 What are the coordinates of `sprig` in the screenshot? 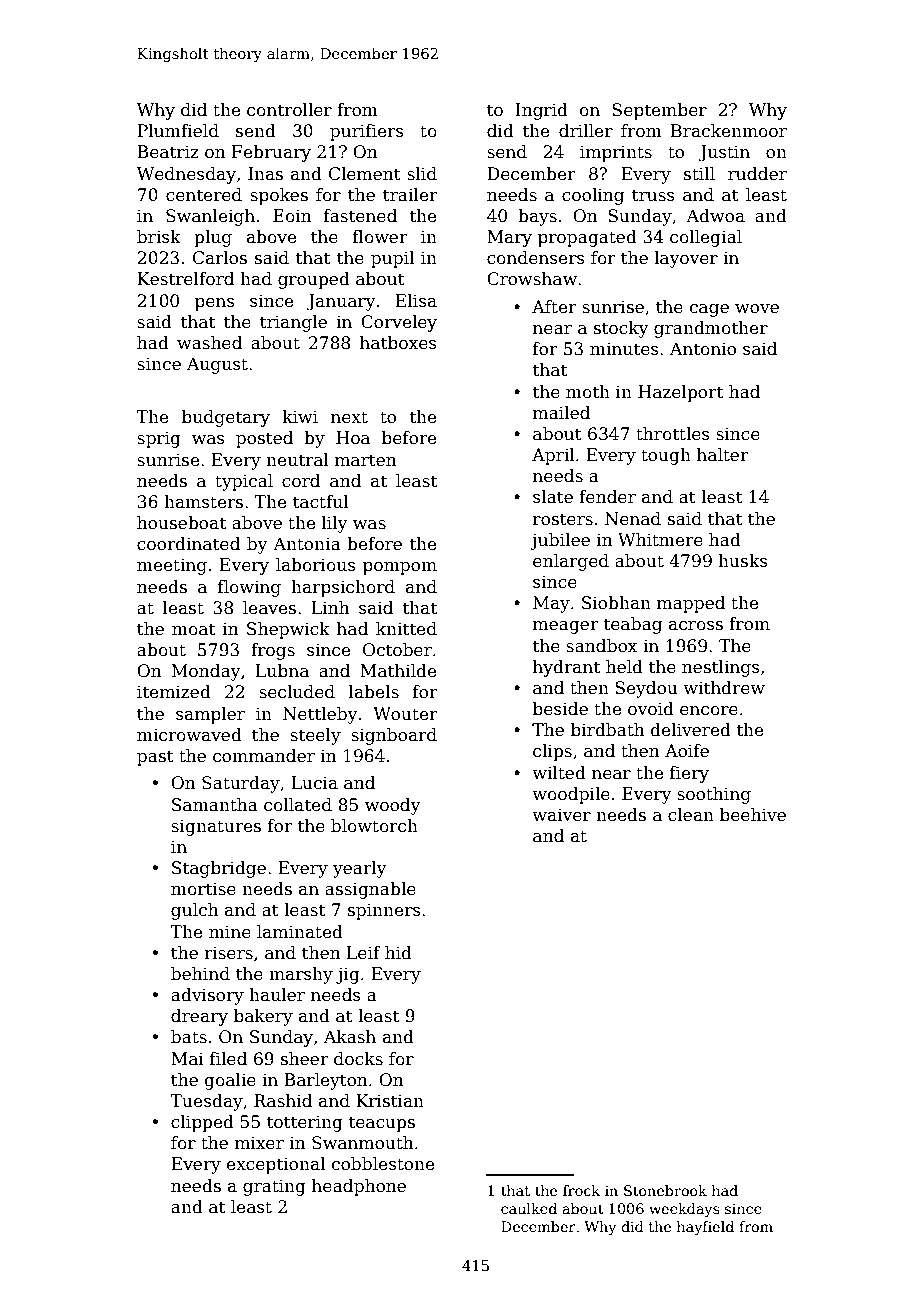 It's located at (159, 439).
